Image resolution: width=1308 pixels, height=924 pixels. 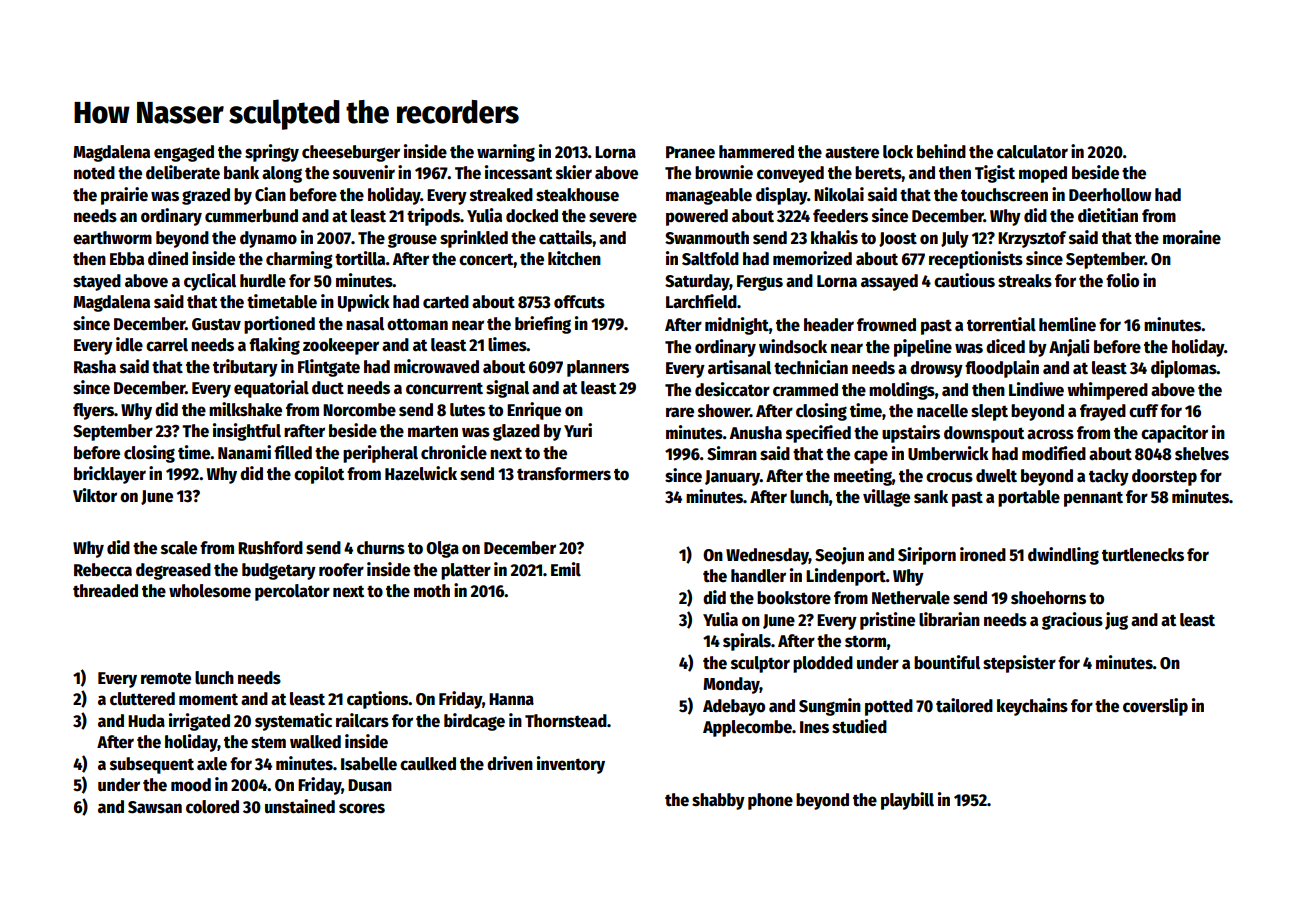 What do you see at coordinates (866, 641) in the document?
I see `storm` at bounding box center [866, 641].
